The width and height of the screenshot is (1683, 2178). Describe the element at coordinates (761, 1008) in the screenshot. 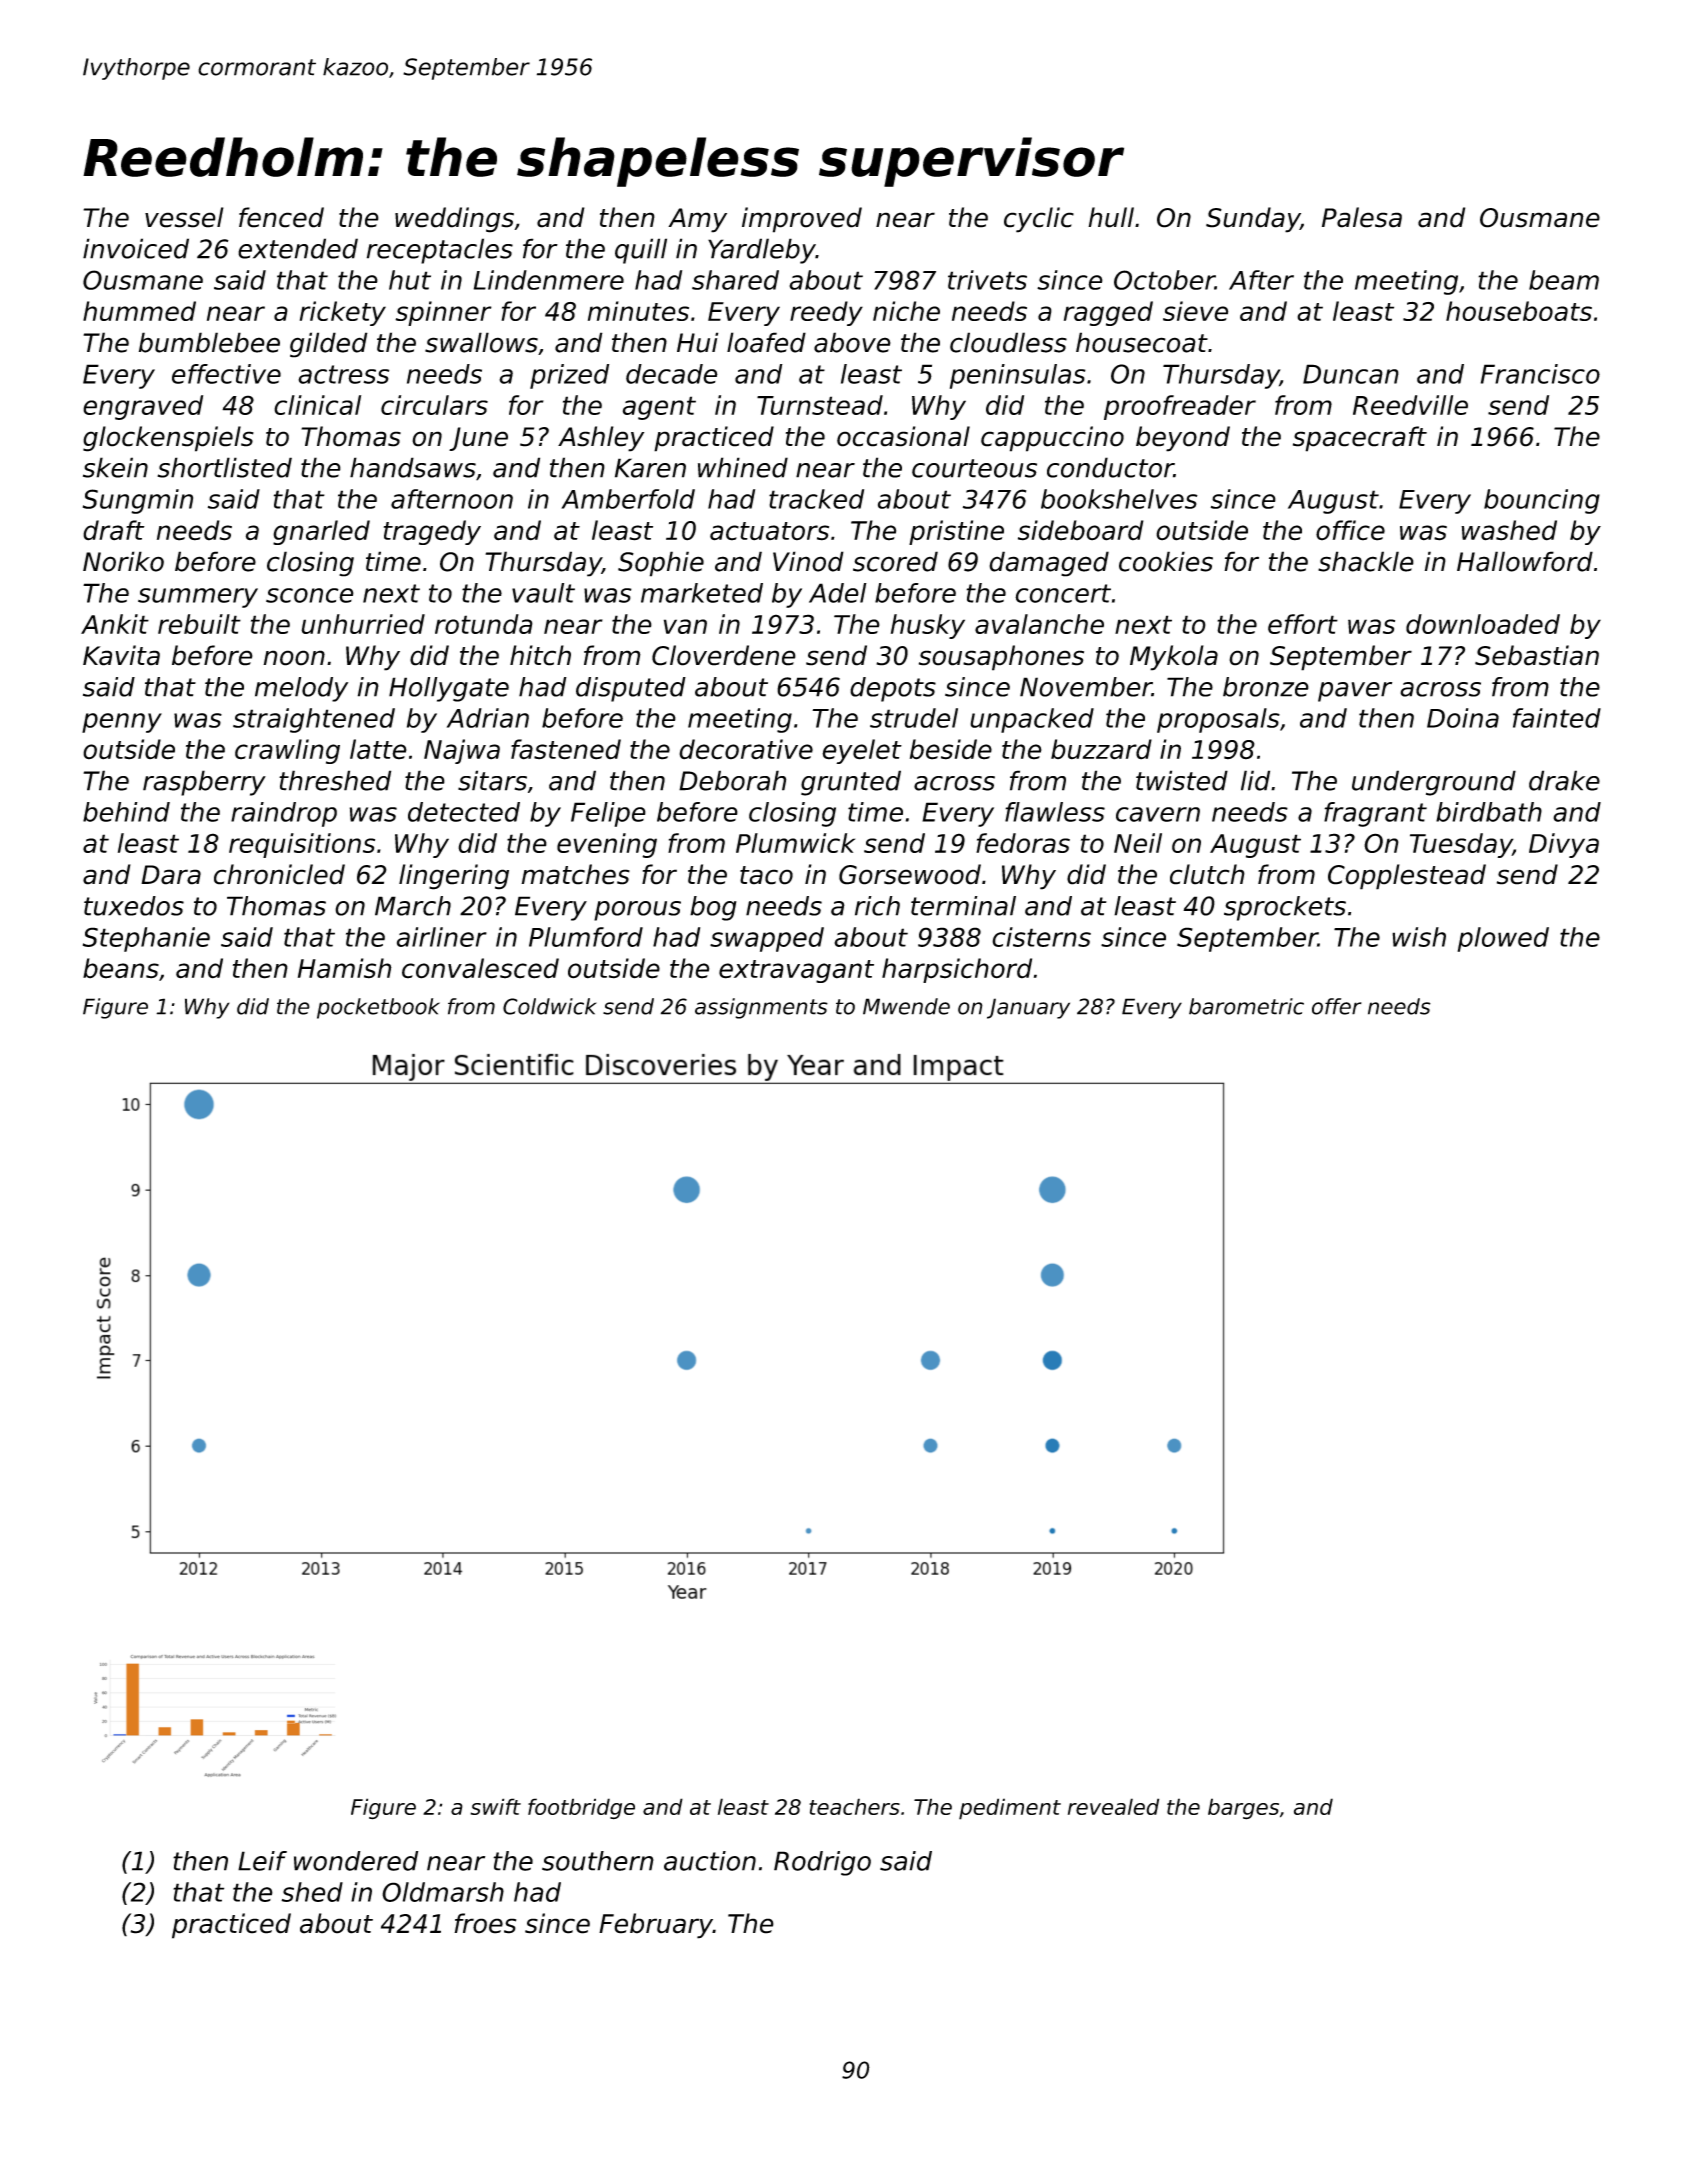

I see `assignments` at that location.
